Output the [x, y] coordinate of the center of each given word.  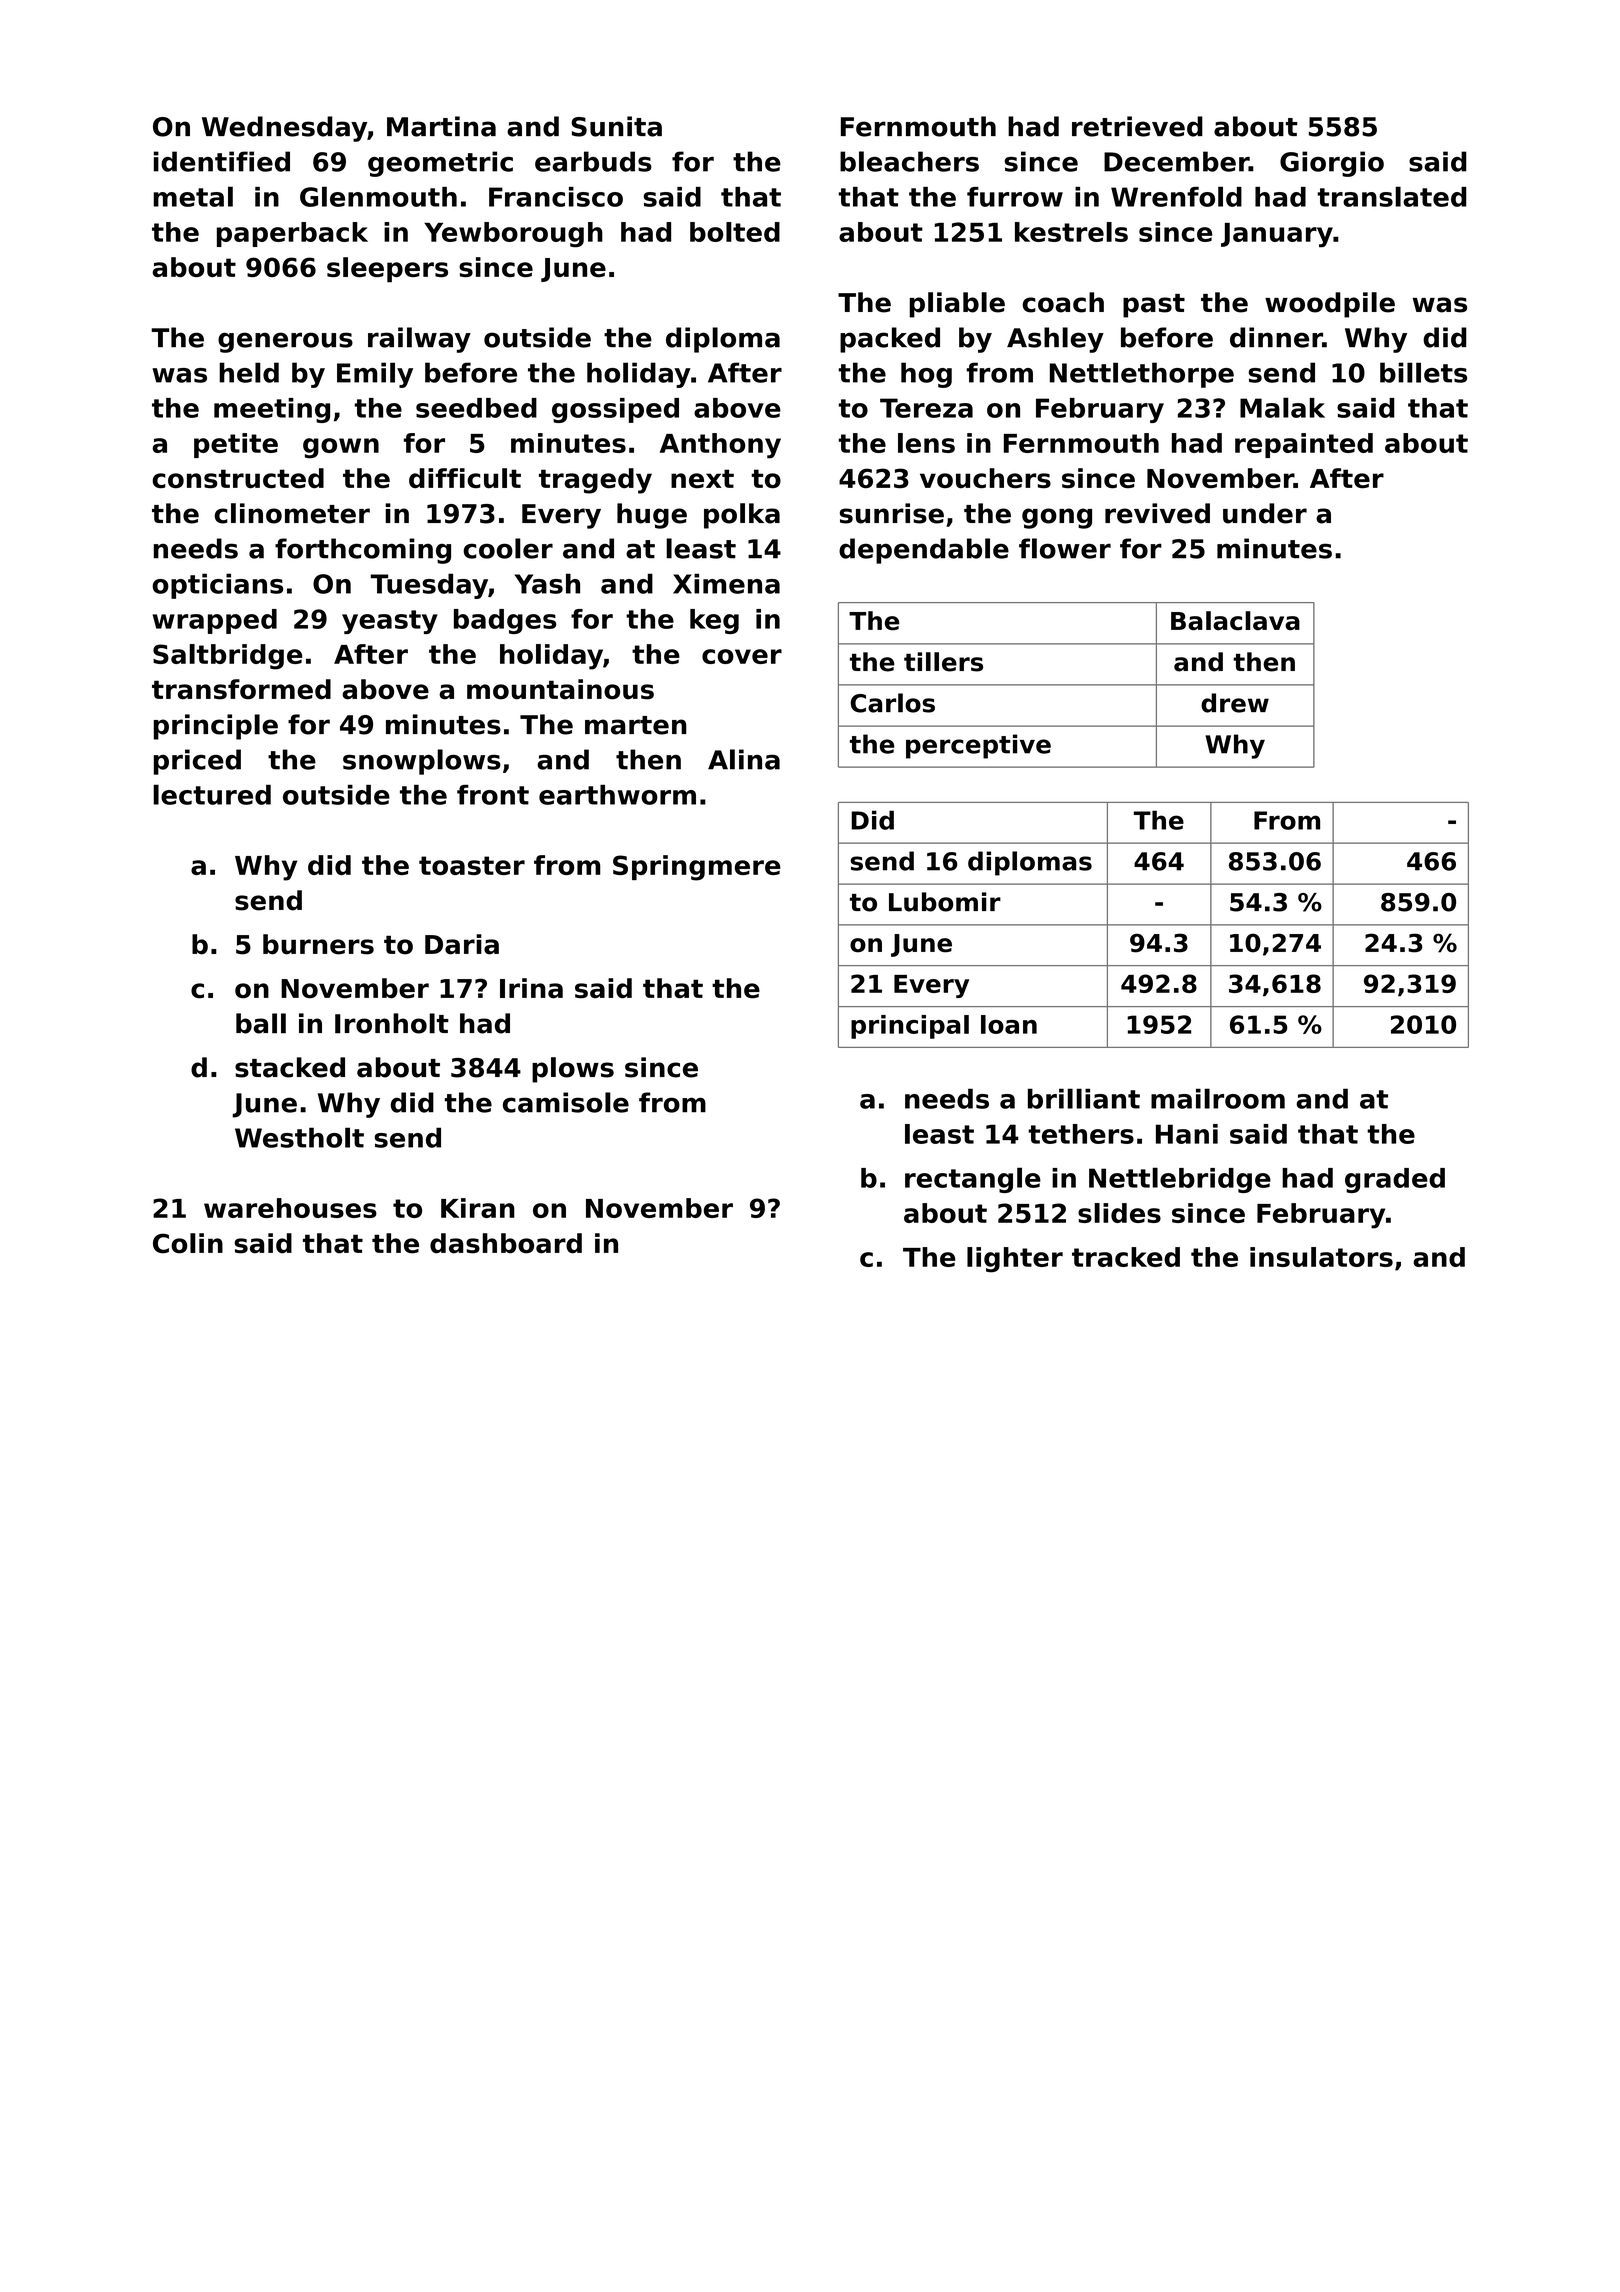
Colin [188, 1243]
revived [1157, 513]
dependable [924, 551]
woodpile [1330, 305]
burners [318, 944]
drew [1235, 703]
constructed [238, 478]
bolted [735, 232]
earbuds [593, 161]
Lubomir [945, 902]
